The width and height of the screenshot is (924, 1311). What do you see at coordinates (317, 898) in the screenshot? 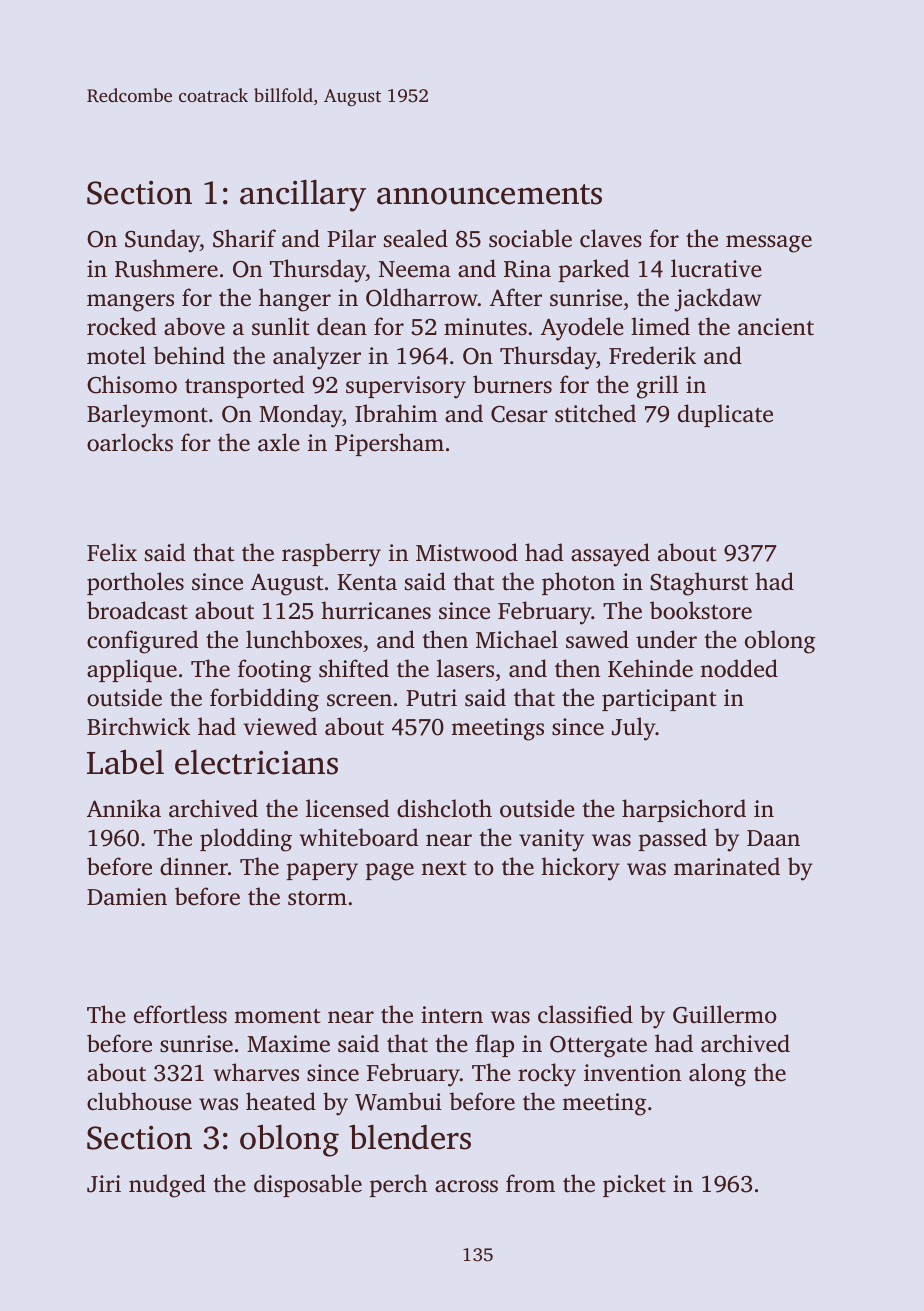
I see `storm` at bounding box center [317, 898].
